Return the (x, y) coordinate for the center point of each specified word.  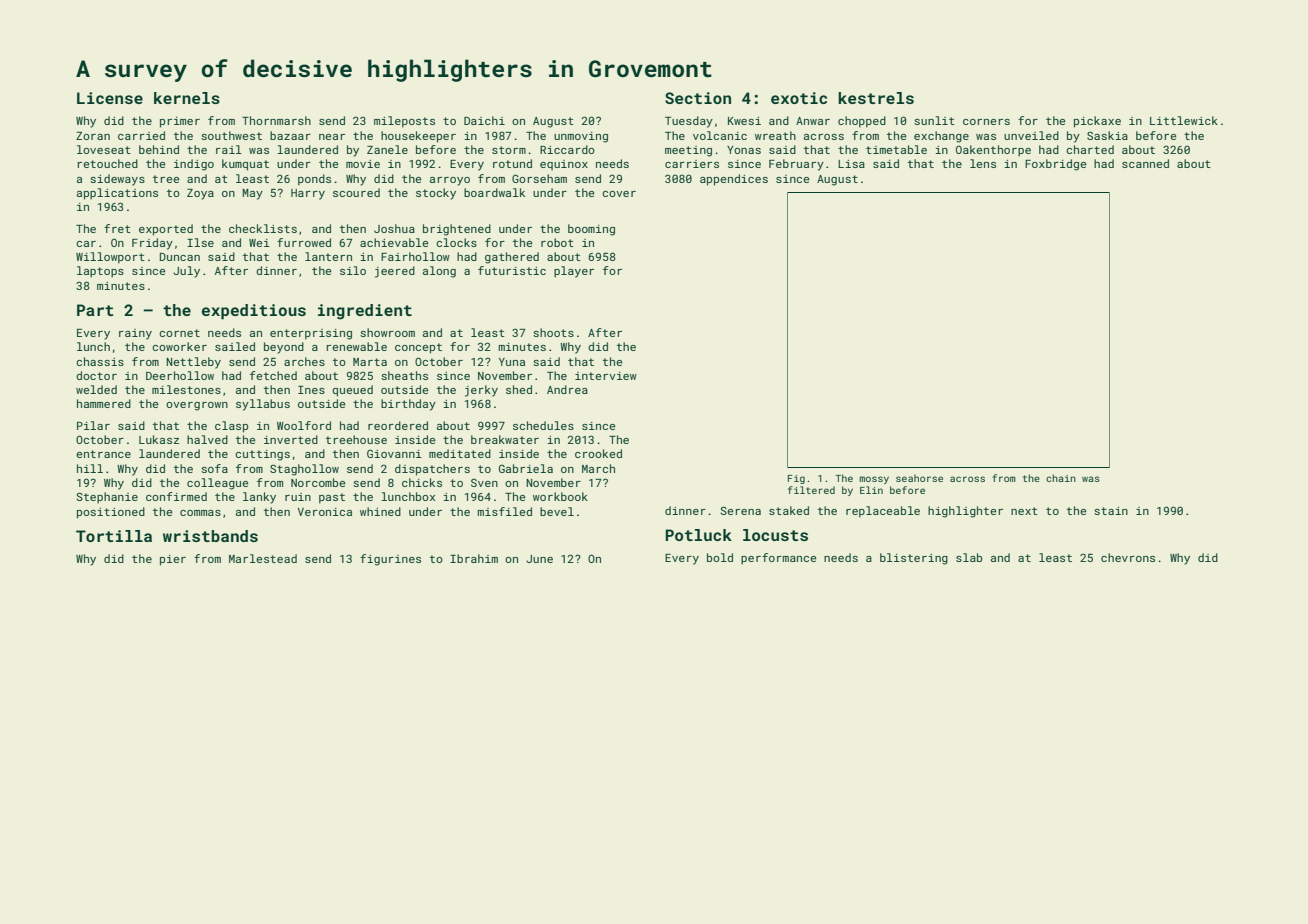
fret (117, 228)
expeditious (254, 312)
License (110, 98)
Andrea (567, 389)
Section (698, 98)
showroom (387, 332)
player (574, 272)
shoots (553, 332)
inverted (291, 439)
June (539, 559)
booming (591, 230)
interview (606, 376)
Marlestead (263, 558)
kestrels (876, 98)
